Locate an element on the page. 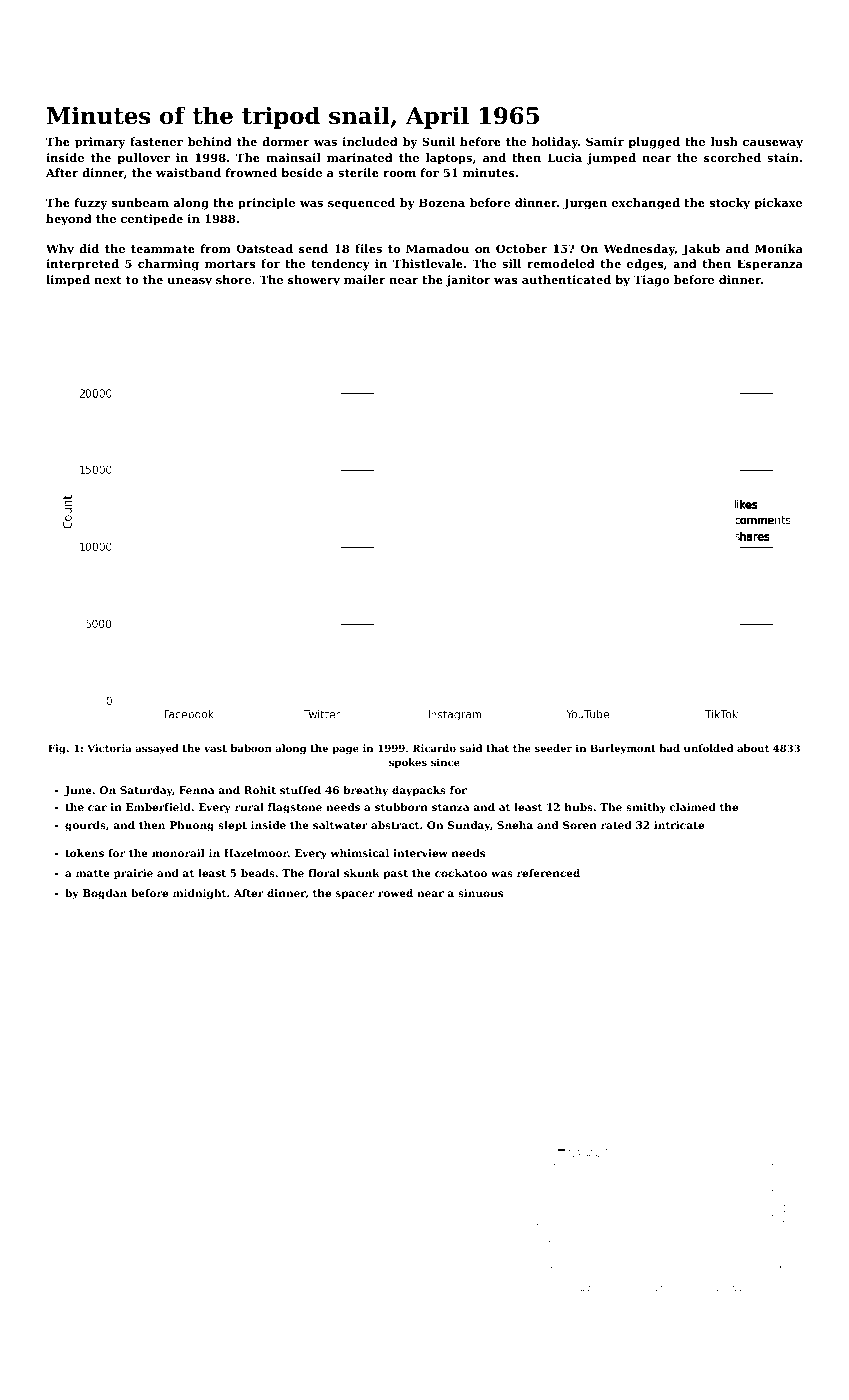  behind is located at coordinates (210, 141).
